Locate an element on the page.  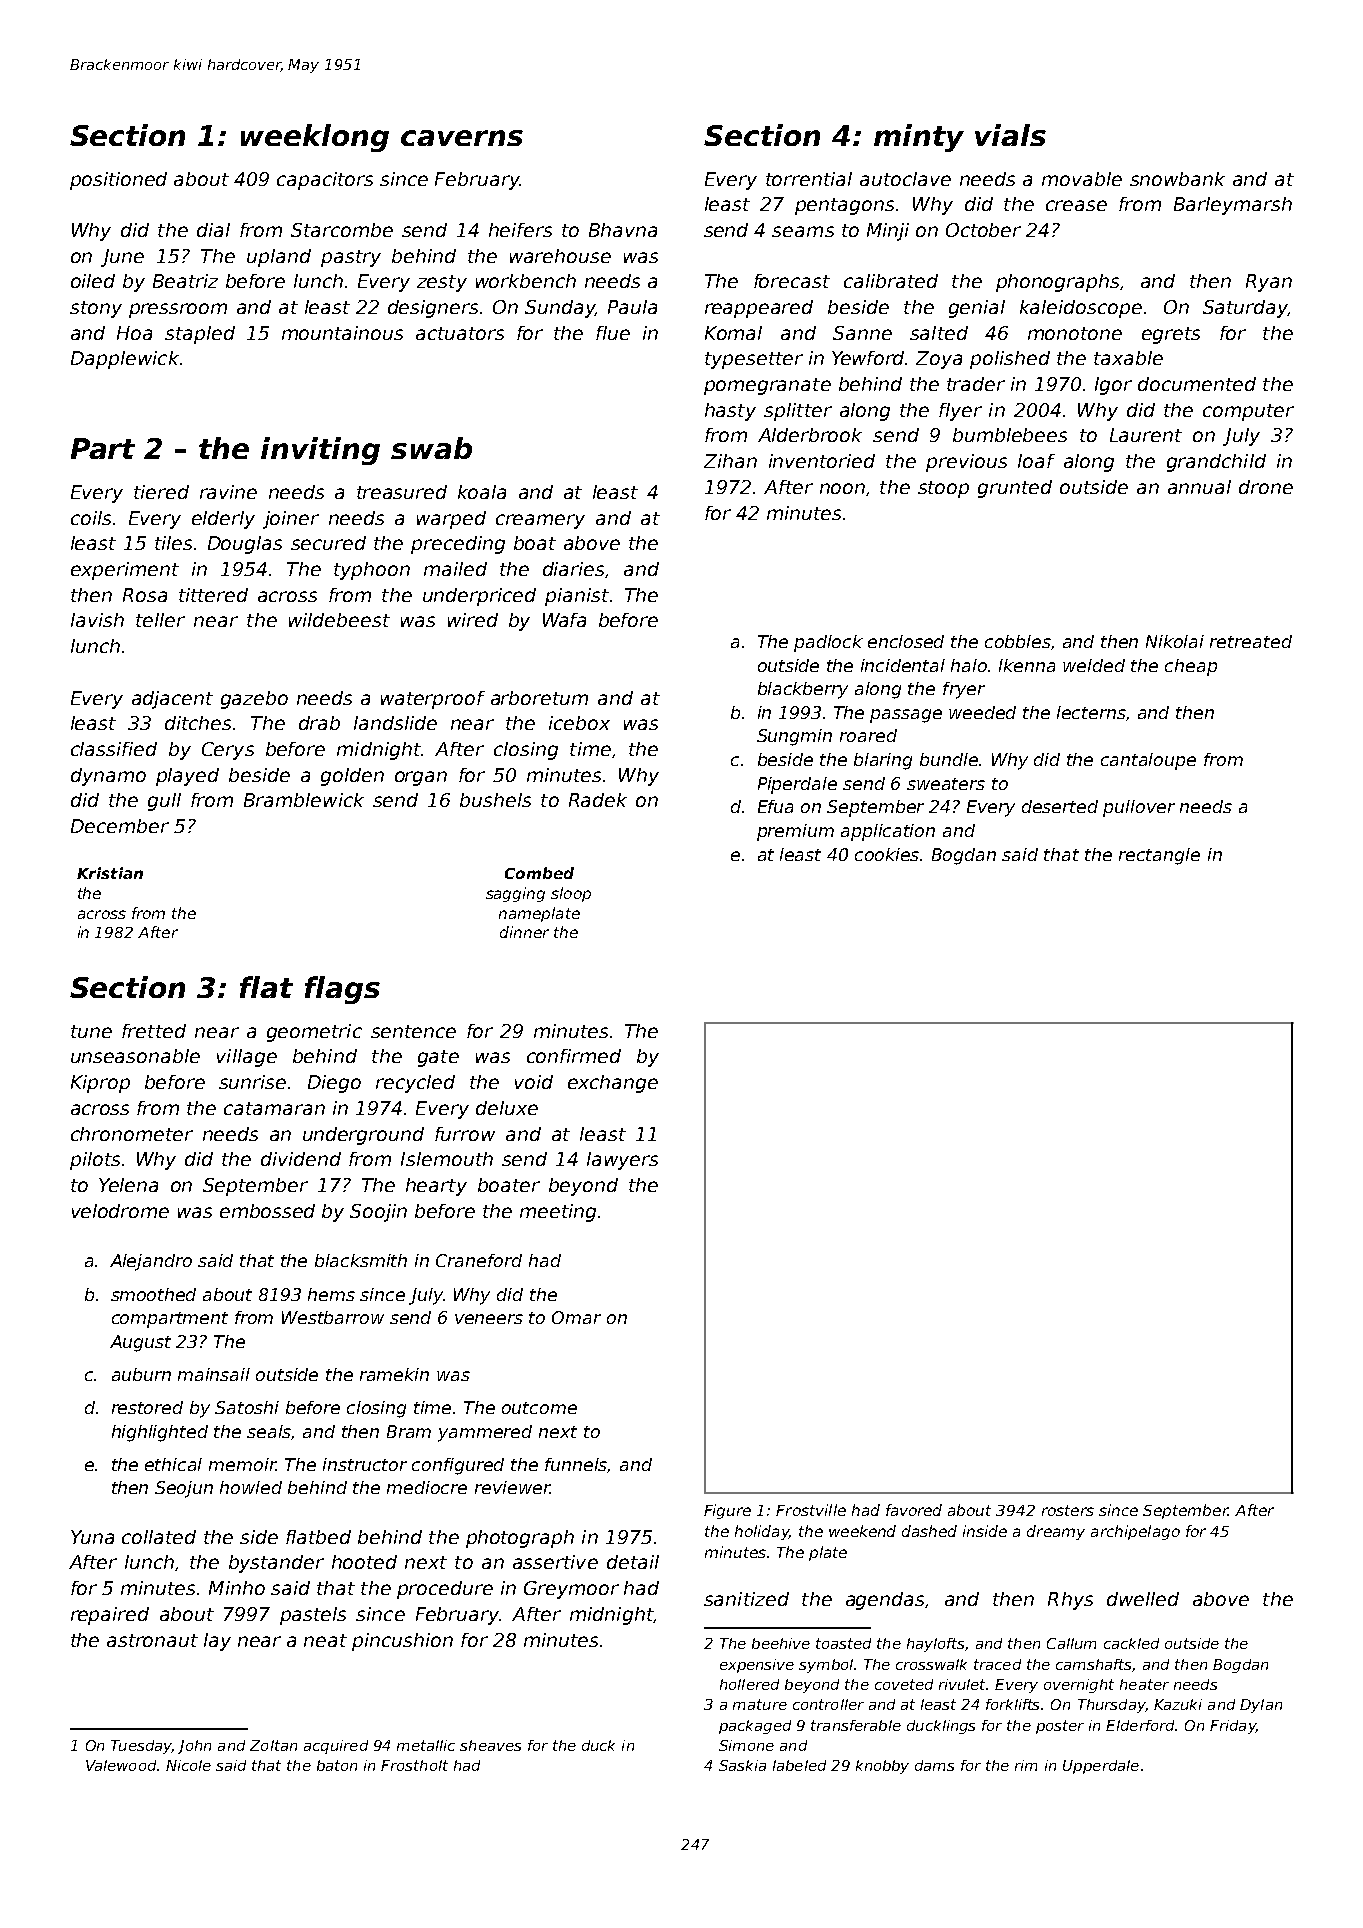
caverns is located at coordinates (462, 138).
